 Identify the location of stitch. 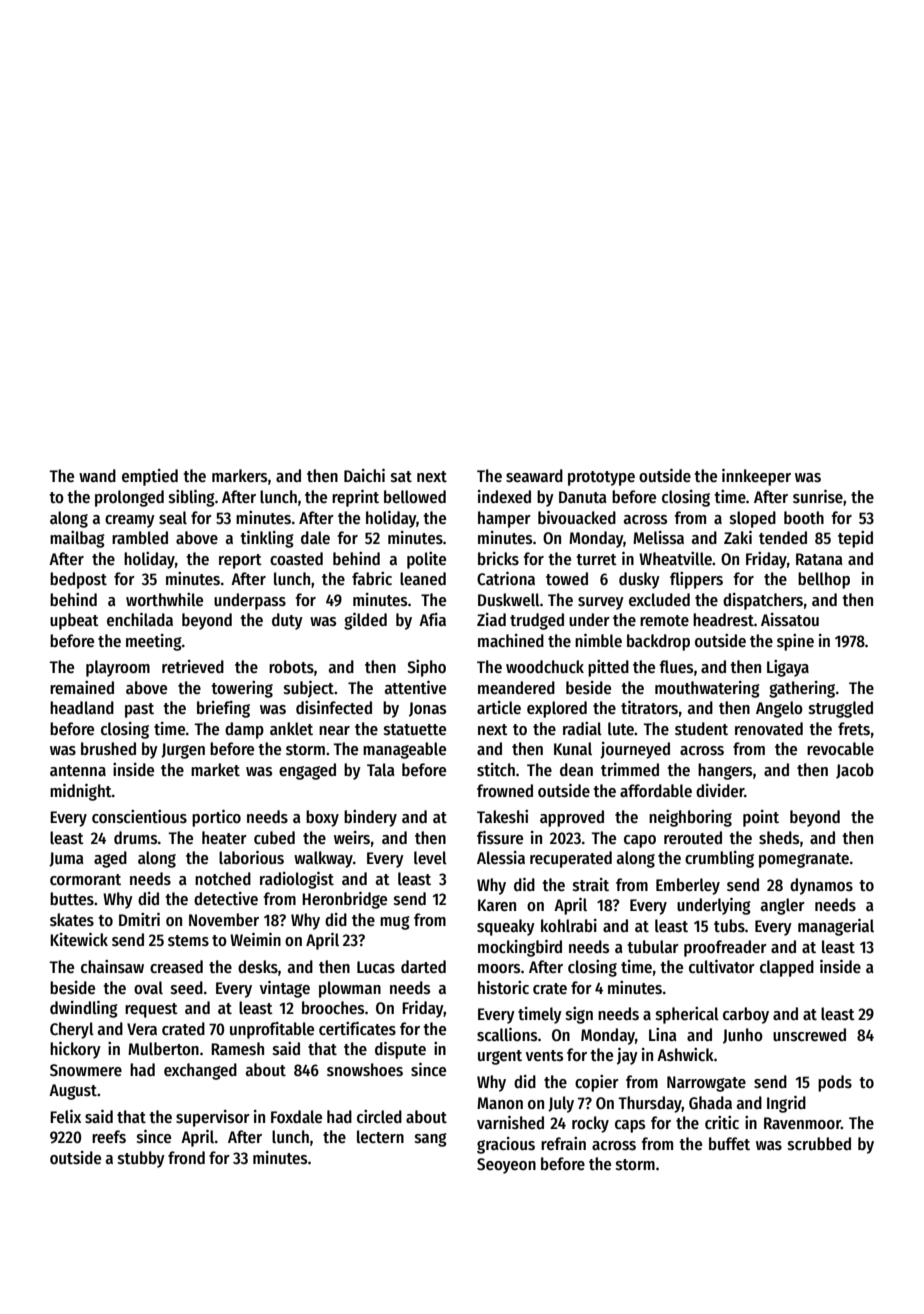
(496, 770).
